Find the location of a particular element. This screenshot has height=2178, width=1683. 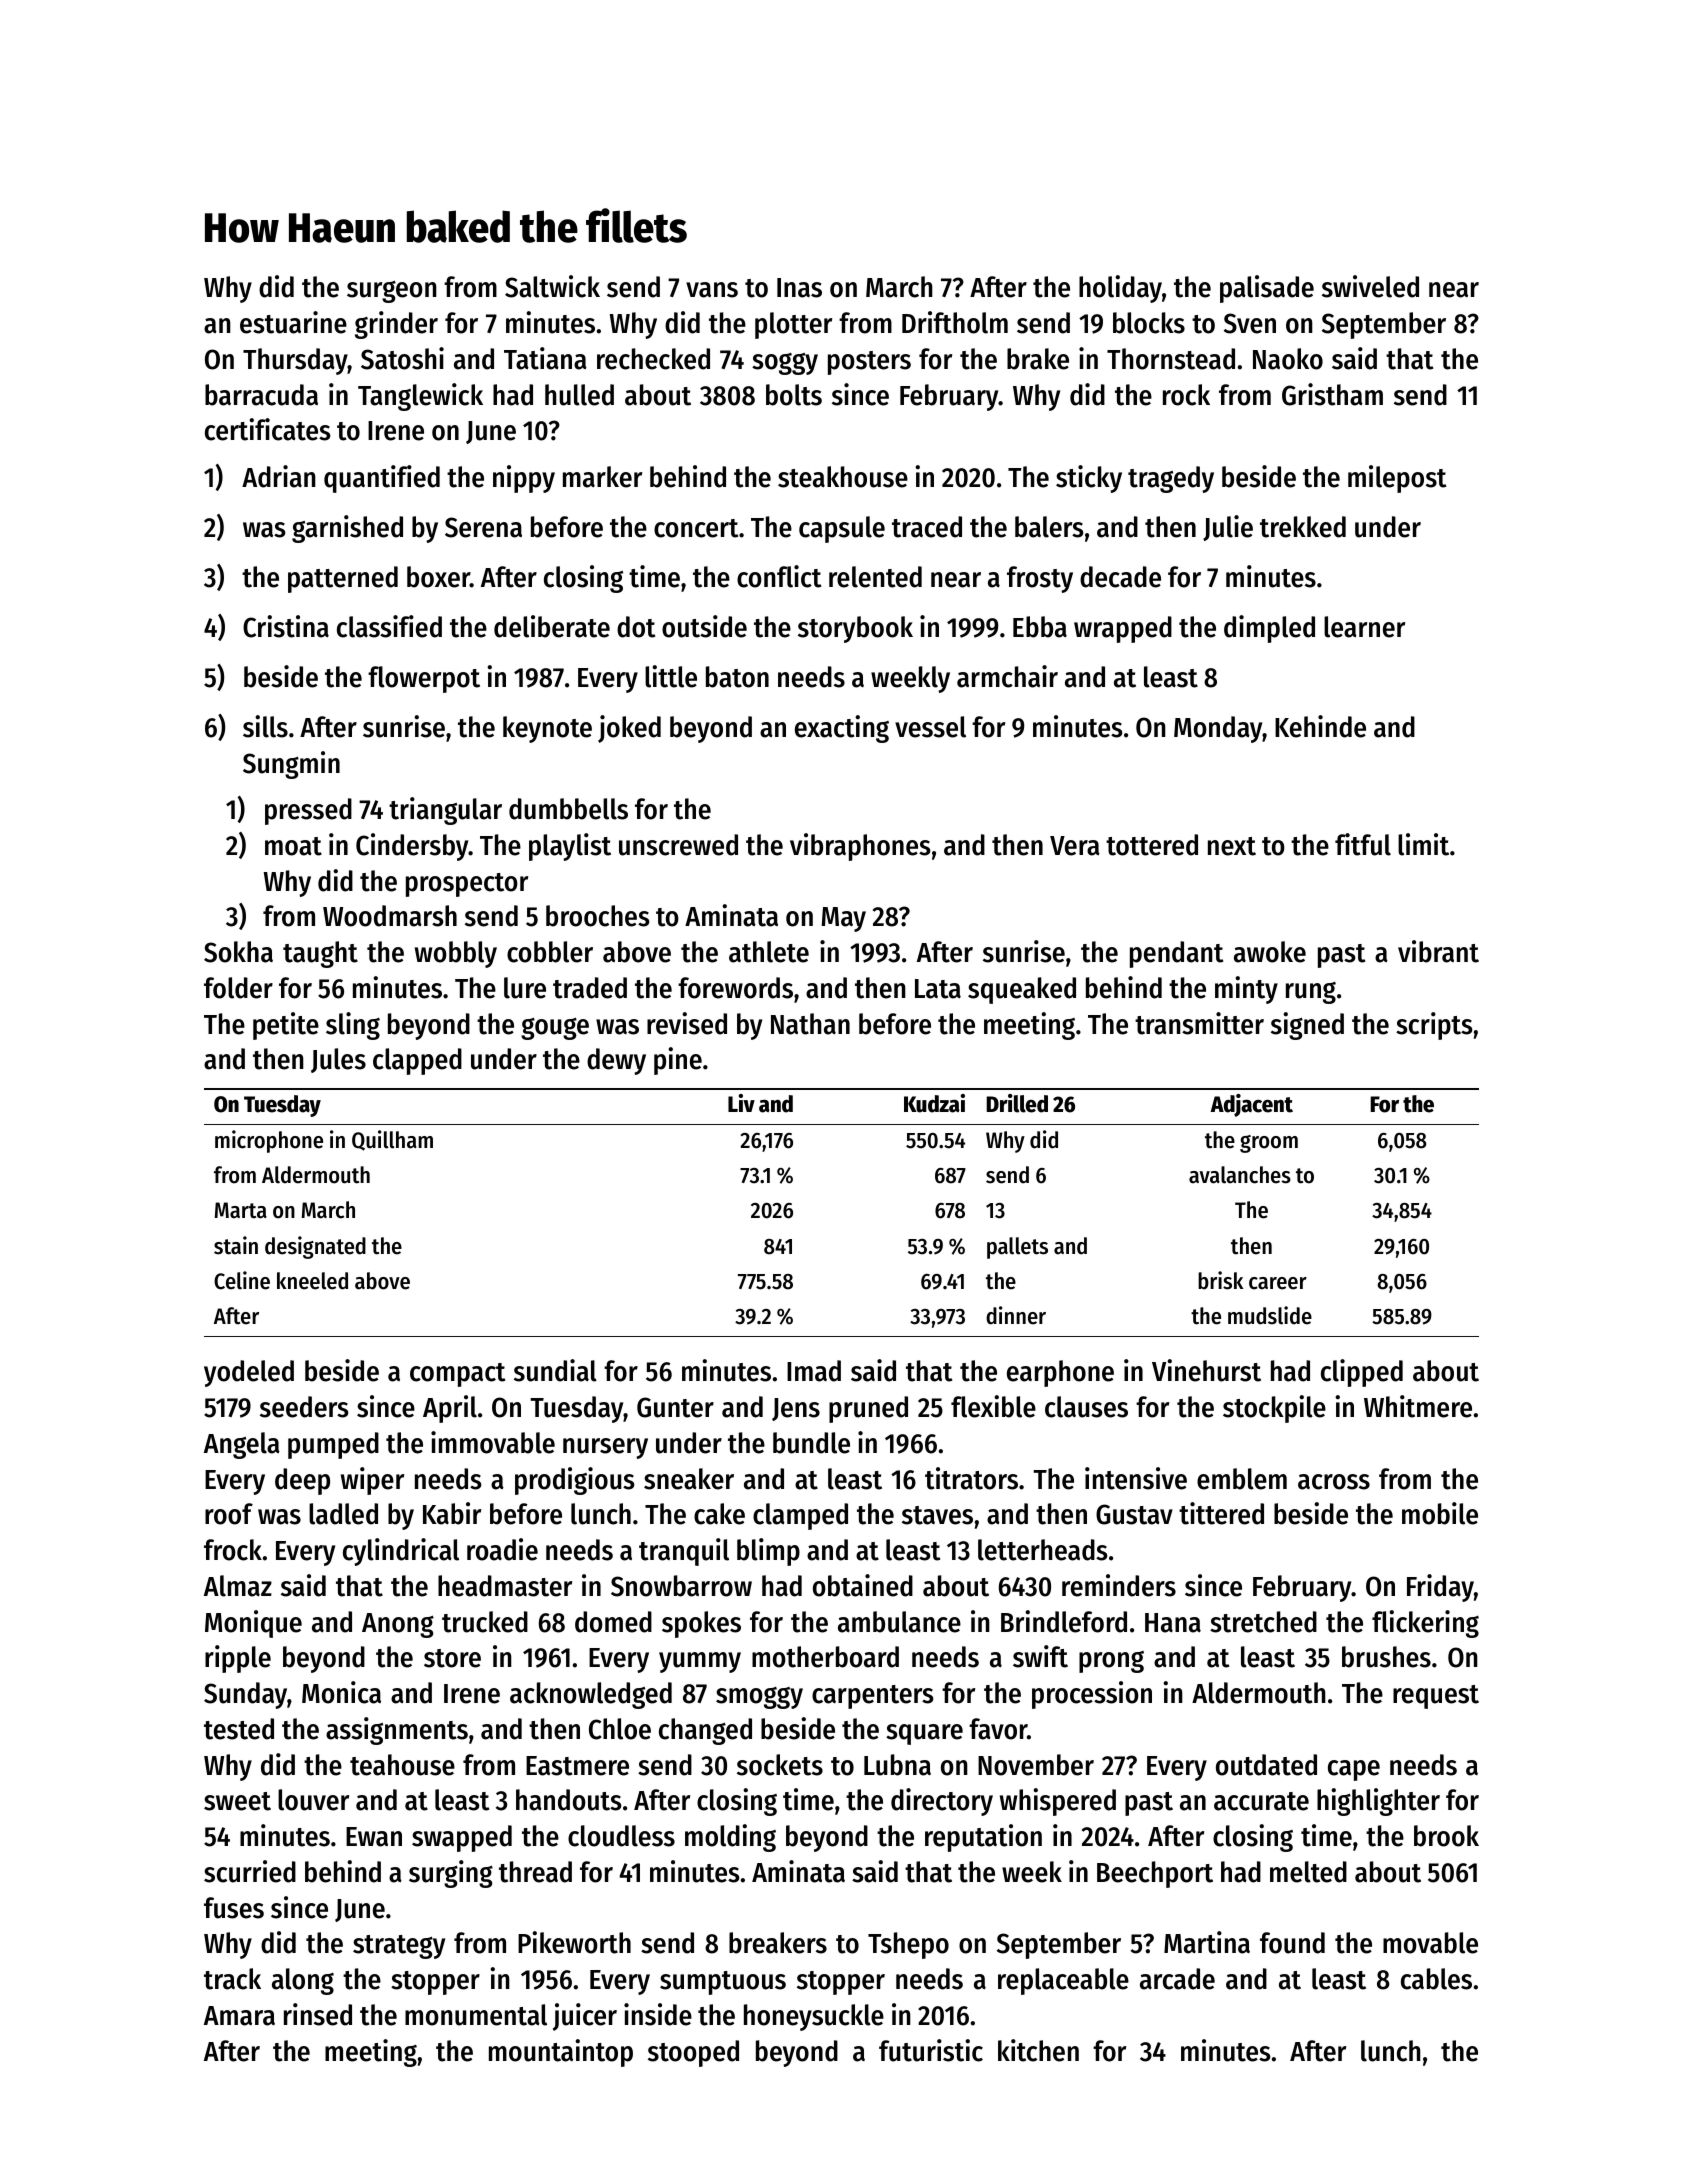

tragedy is located at coordinates (1171, 479).
